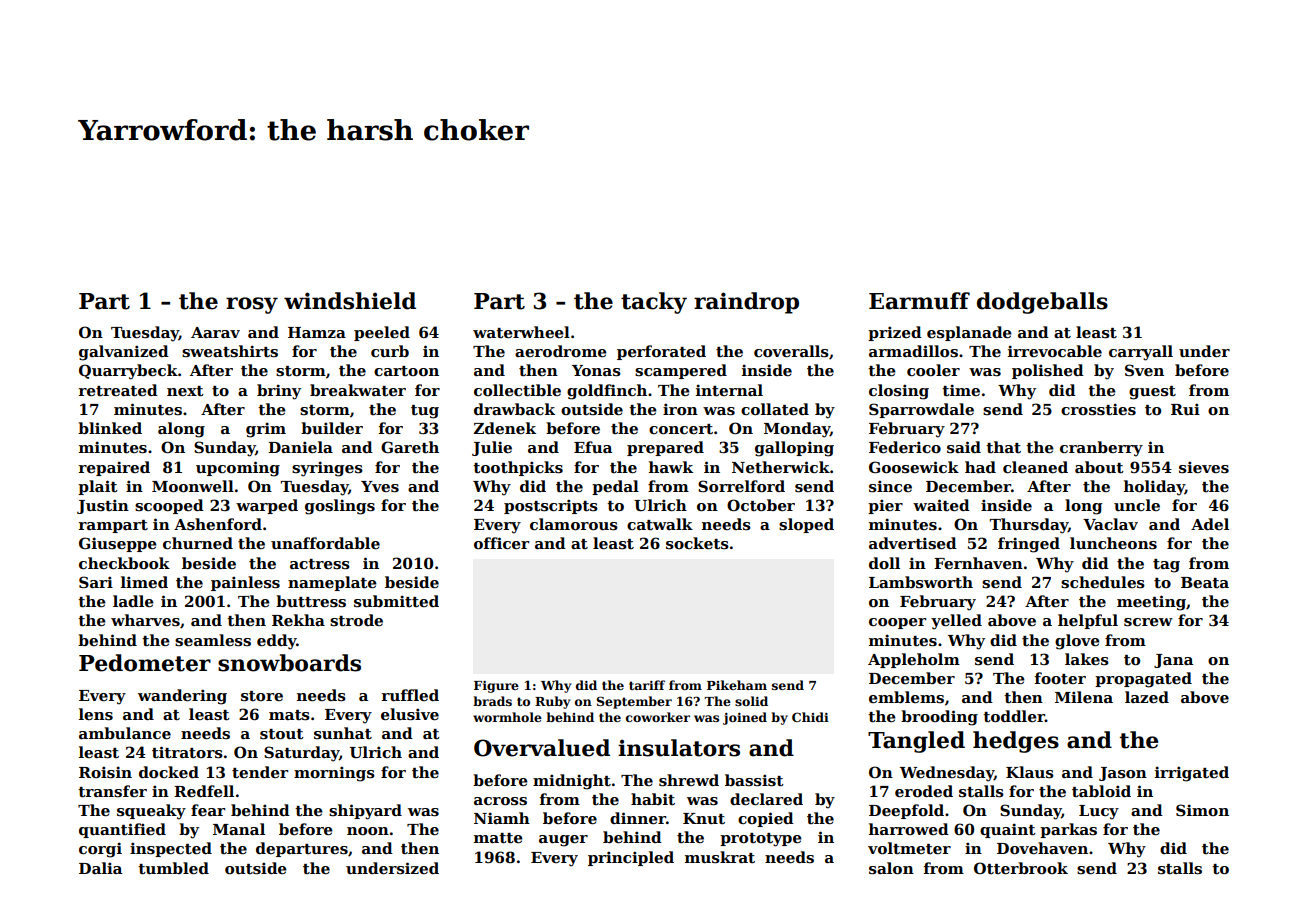 The image size is (1308, 924). Describe the element at coordinates (638, 818) in the image. I see `dinner` at that location.
